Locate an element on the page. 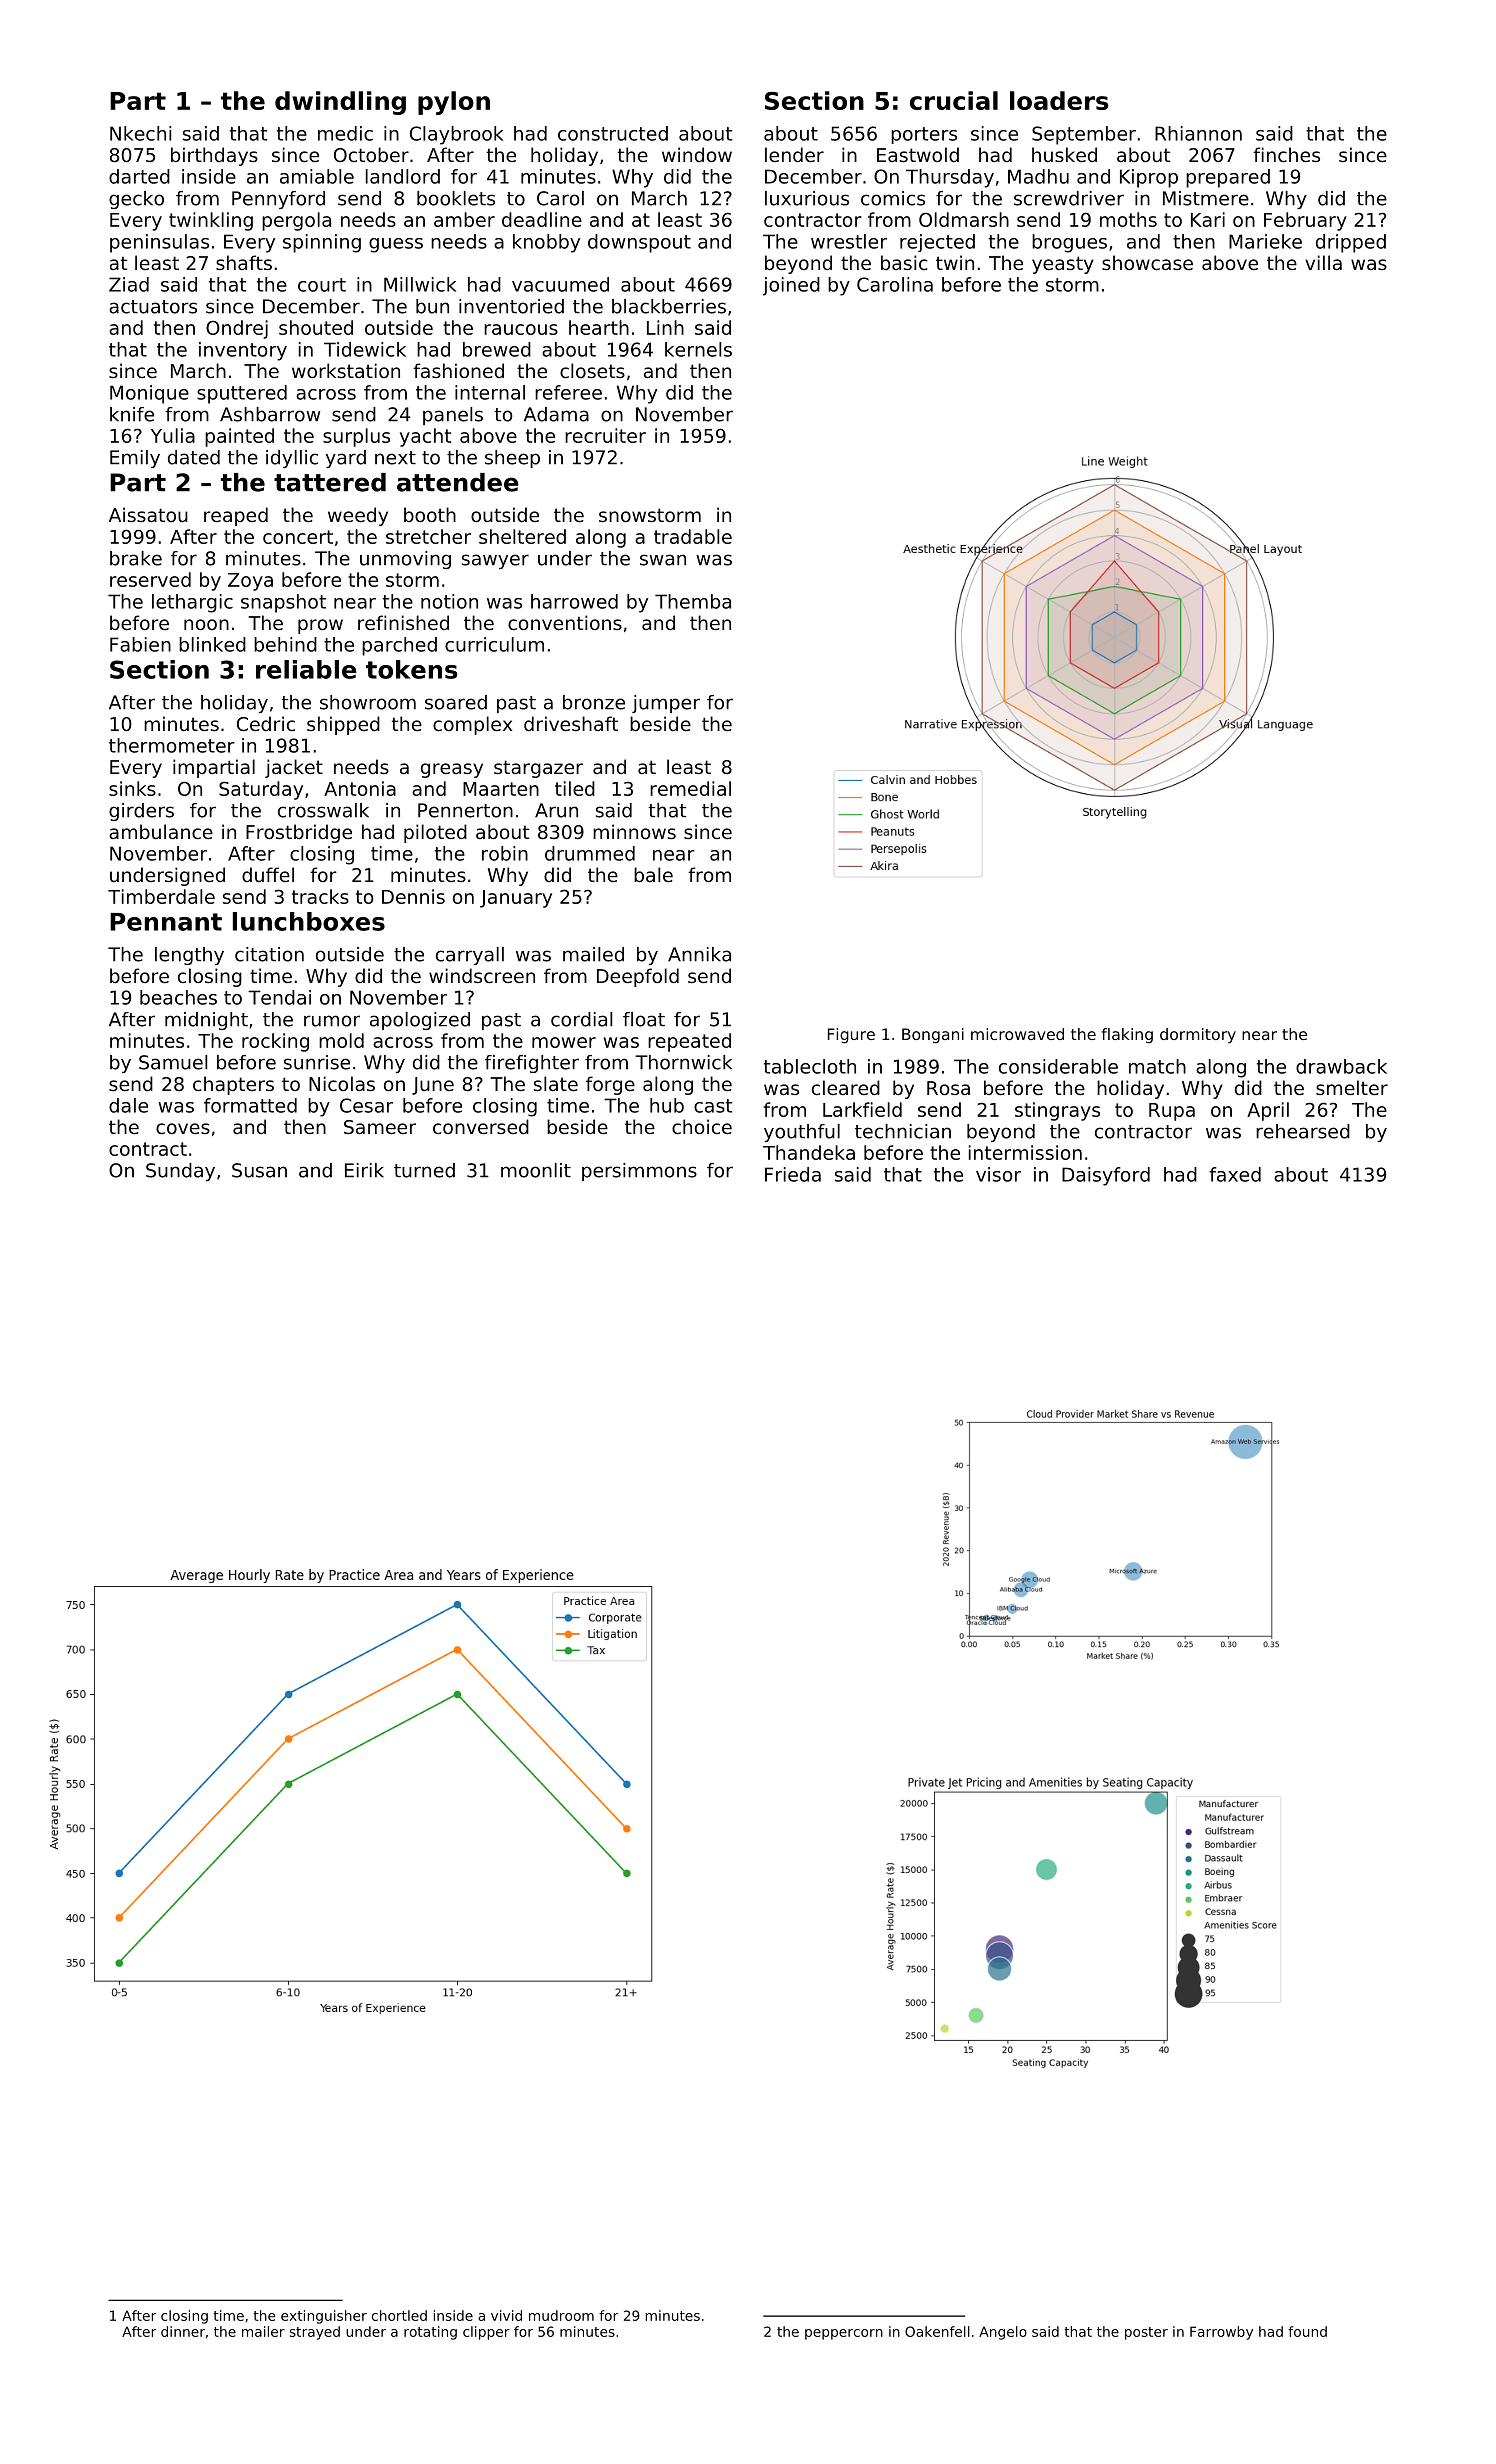  drummed is located at coordinates (590, 853).
